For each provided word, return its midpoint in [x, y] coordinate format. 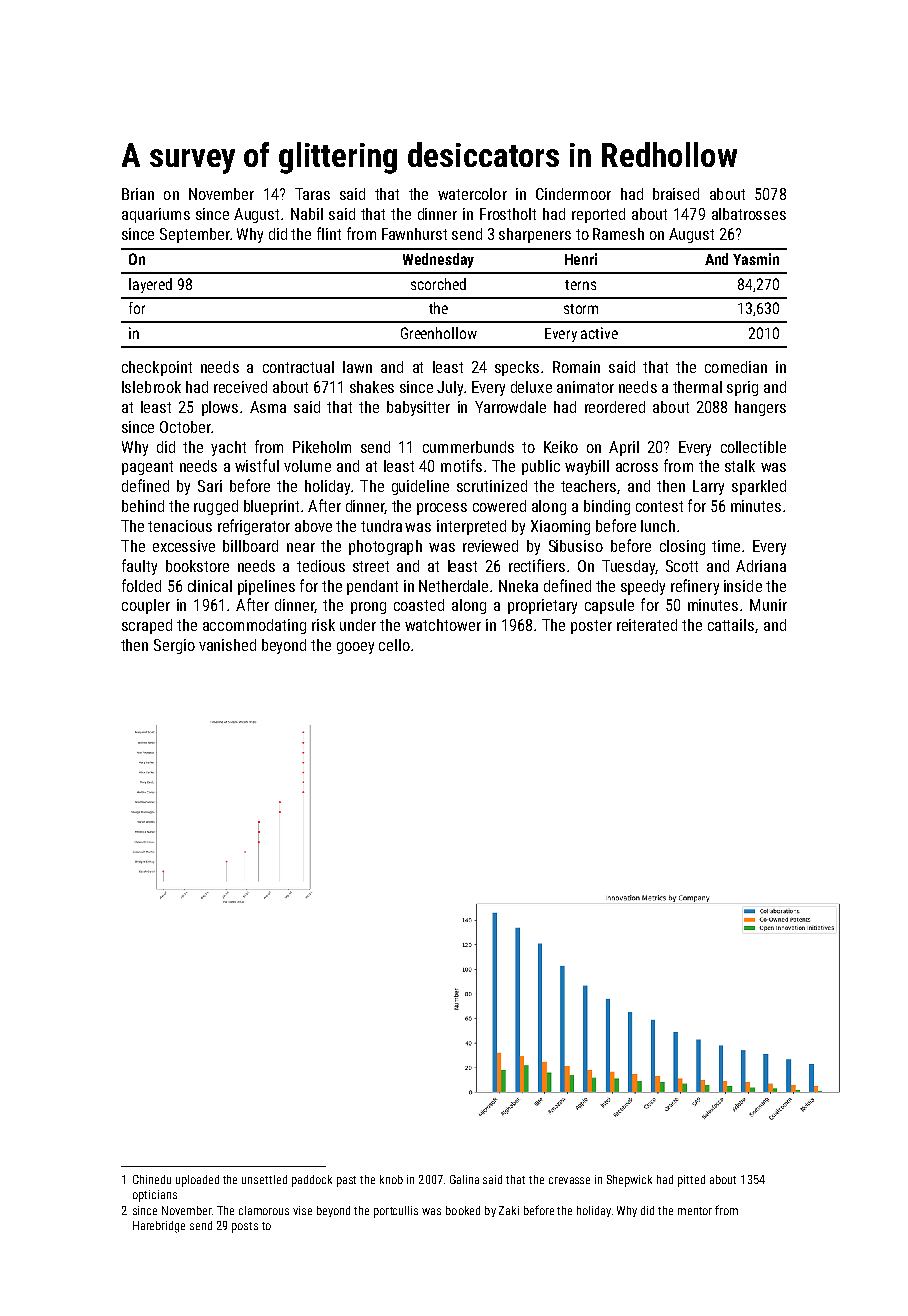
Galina [464, 1179]
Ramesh [618, 234]
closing [682, 547]
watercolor [472, 194]
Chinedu [152, 1179]
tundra [381, 526]
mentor [695, 1211]
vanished [227, 645]
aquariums [156, 215]
